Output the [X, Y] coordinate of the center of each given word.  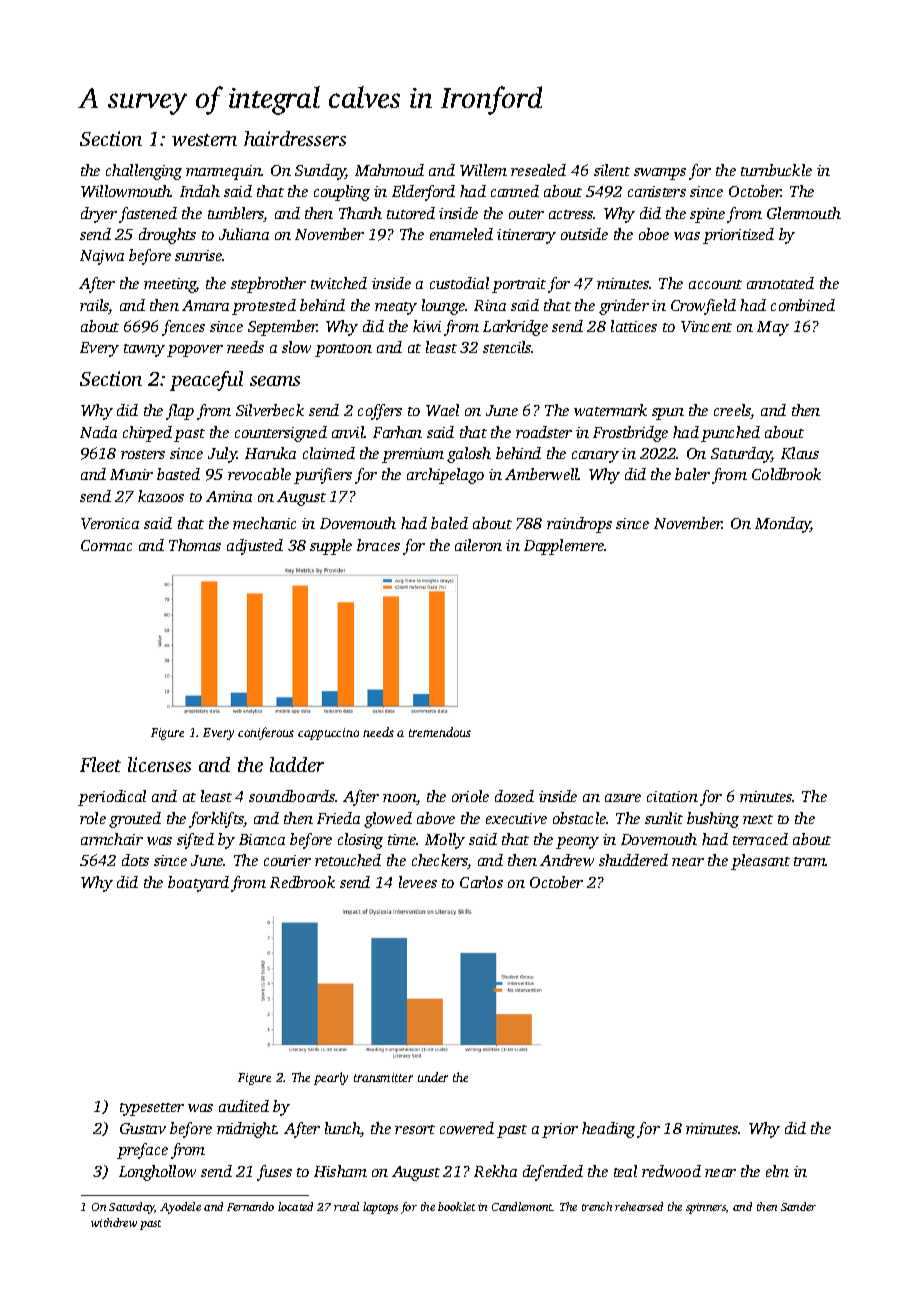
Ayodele [180, 1208]
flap [180, 412]
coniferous [266, 733]
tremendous [440, 732]
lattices [634, 326]
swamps [660, 174]
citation [672, 796]
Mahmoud [389, 170]
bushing [713, 820]
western [204, 140]
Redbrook [302, 882]
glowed [388, 820]
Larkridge [515, 328]
